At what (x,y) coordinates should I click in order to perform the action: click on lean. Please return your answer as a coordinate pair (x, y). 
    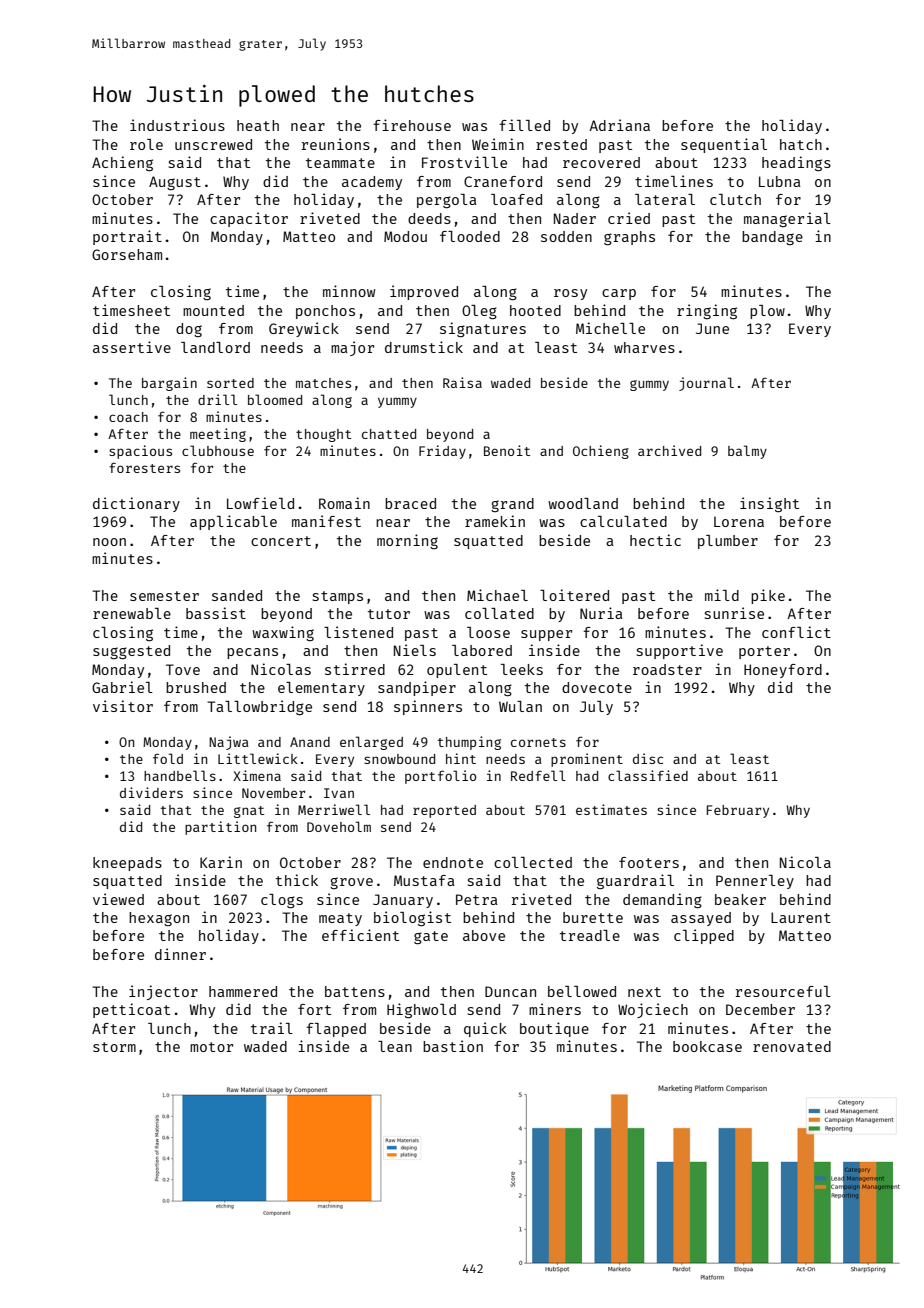
    Looking at the image, I should click on (395, 1046).
